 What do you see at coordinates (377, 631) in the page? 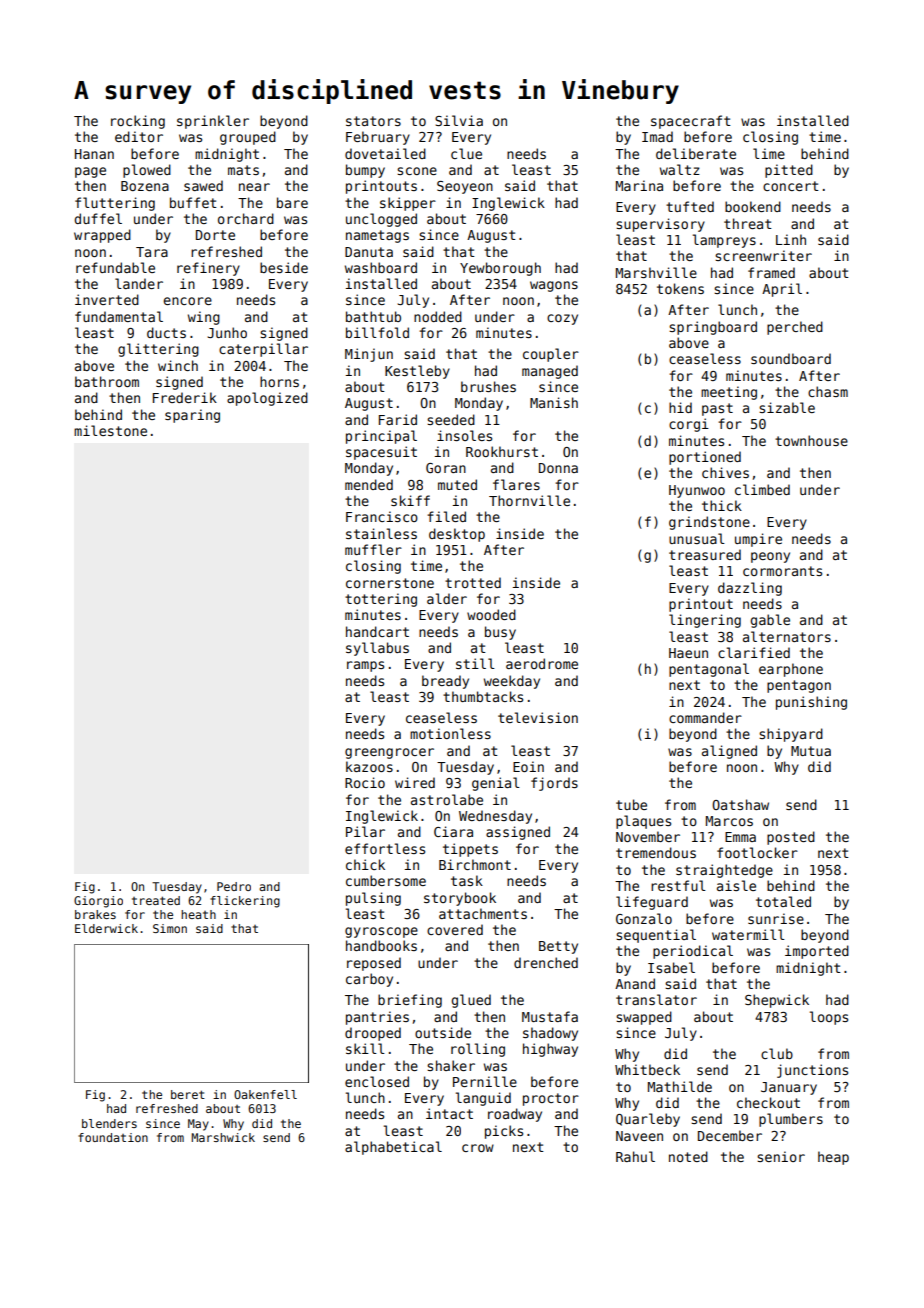
I see `handcart` at bounding box center [377, 631].
